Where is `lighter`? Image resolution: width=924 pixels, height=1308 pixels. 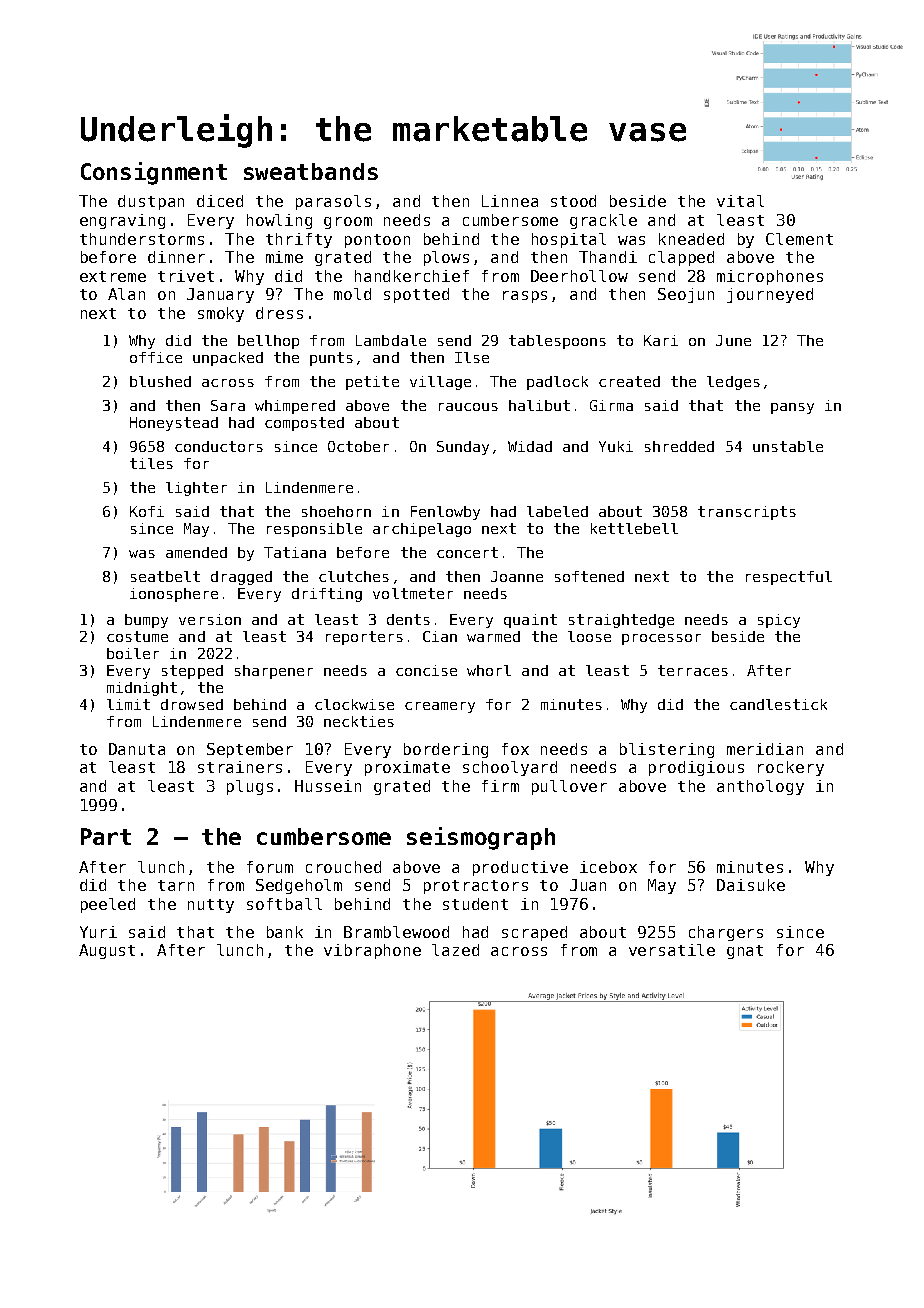 lighter is located at coordinates (196, 489).
